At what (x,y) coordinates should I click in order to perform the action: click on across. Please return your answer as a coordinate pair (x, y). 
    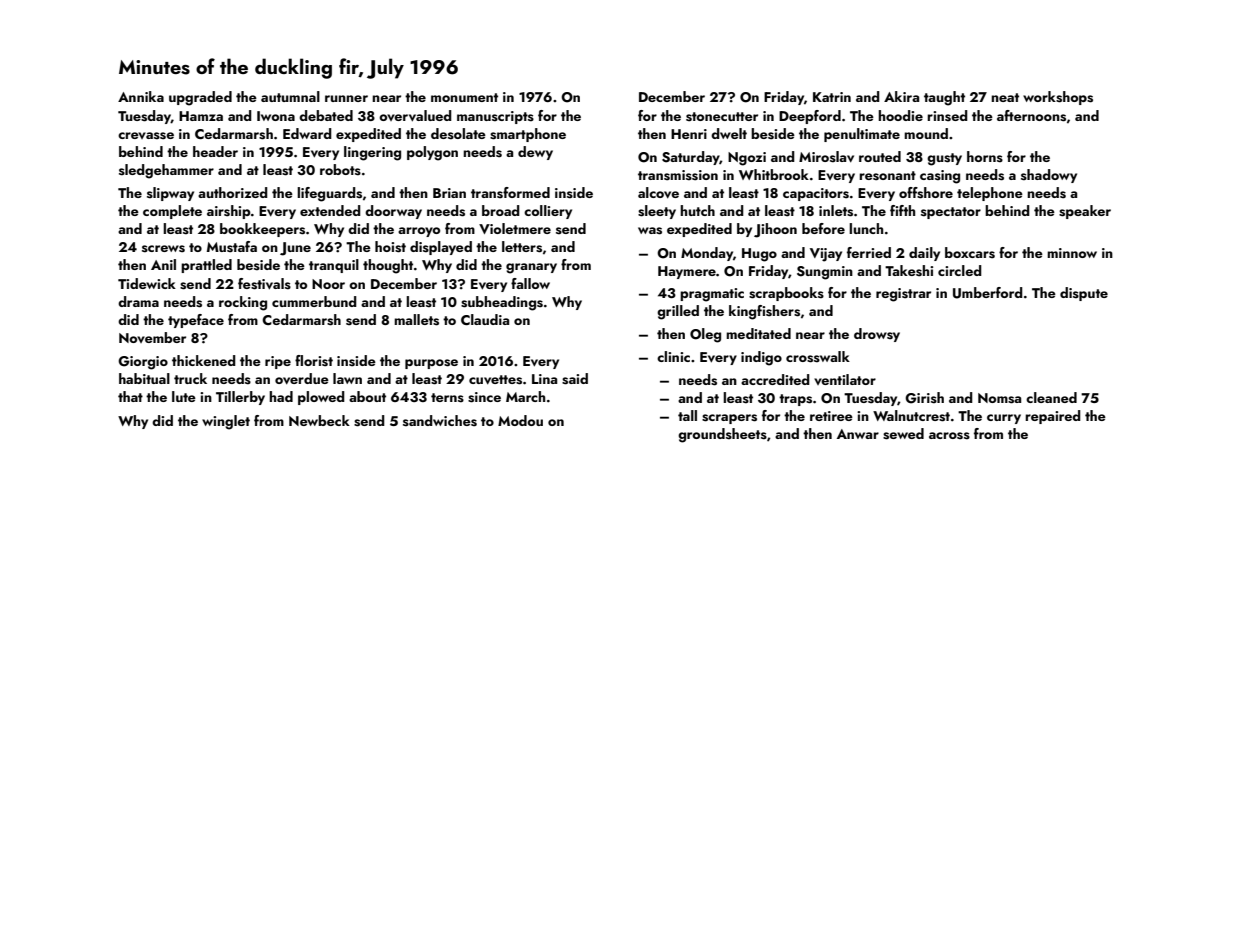
    Looking at the image, I should click on (949, 436).
